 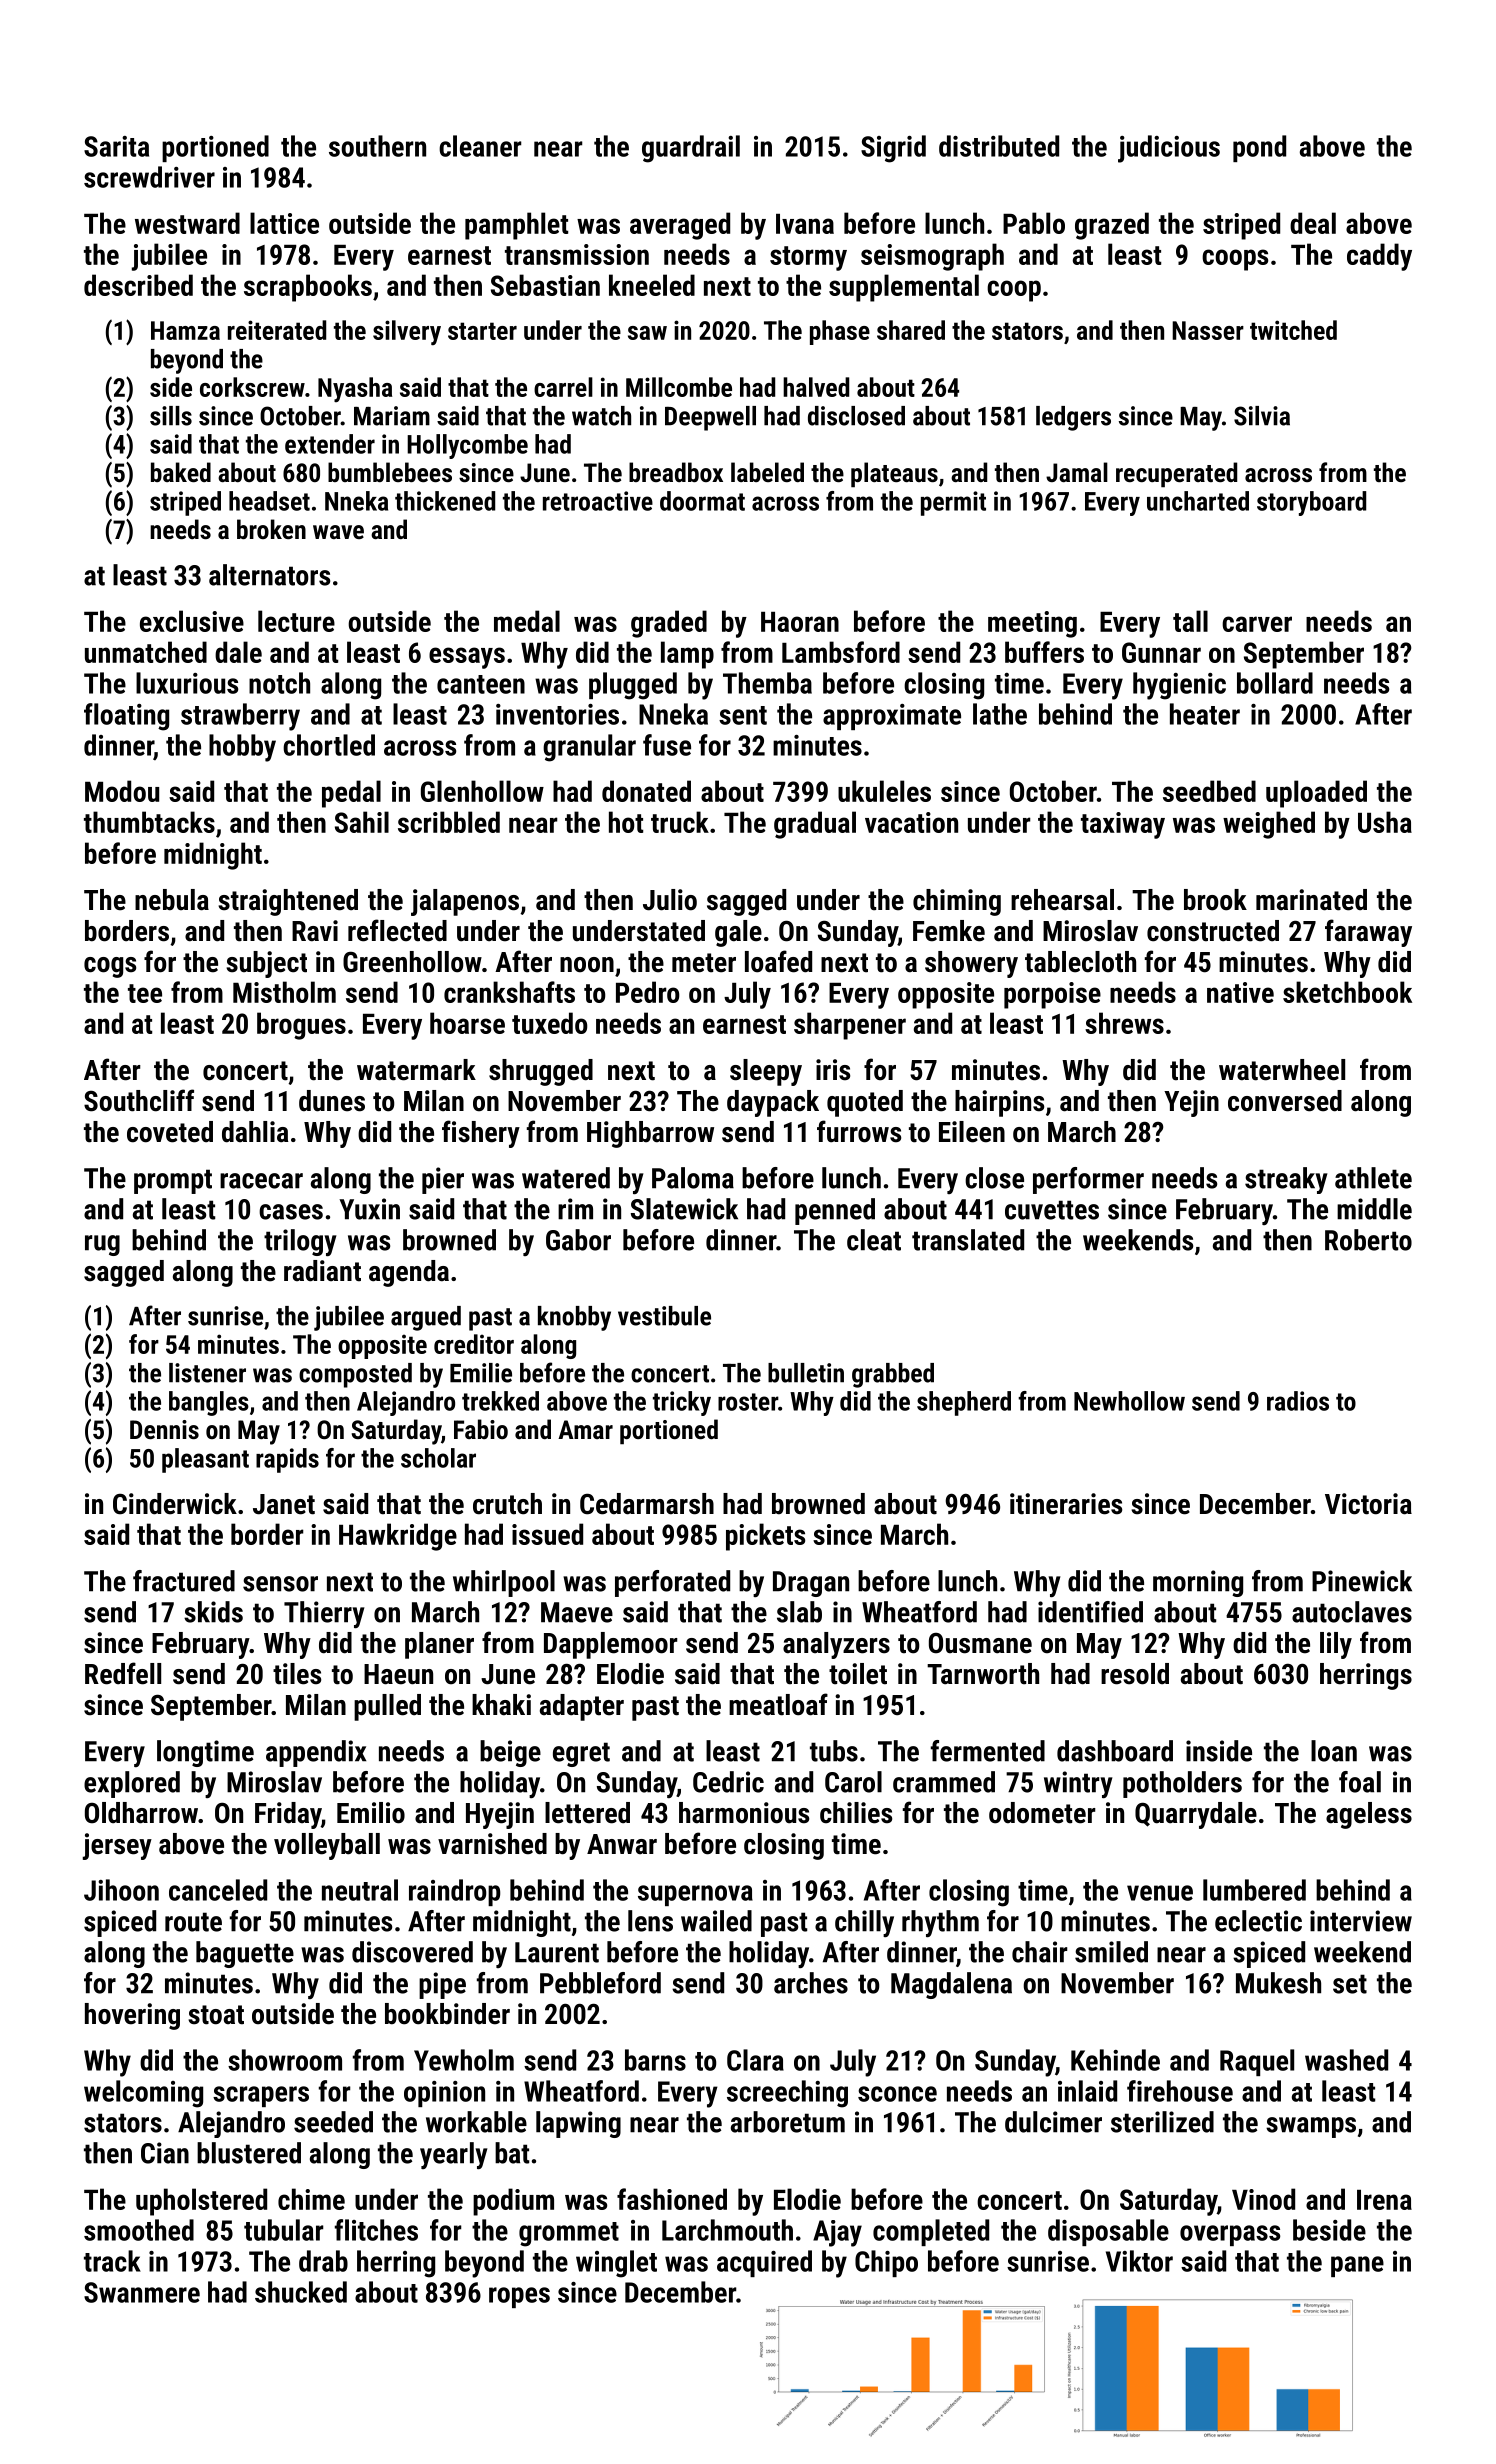 What do you see at coordinates (893, 149) in the screenshot?
I see `Sigrid` at bounding box center [893, 149].
